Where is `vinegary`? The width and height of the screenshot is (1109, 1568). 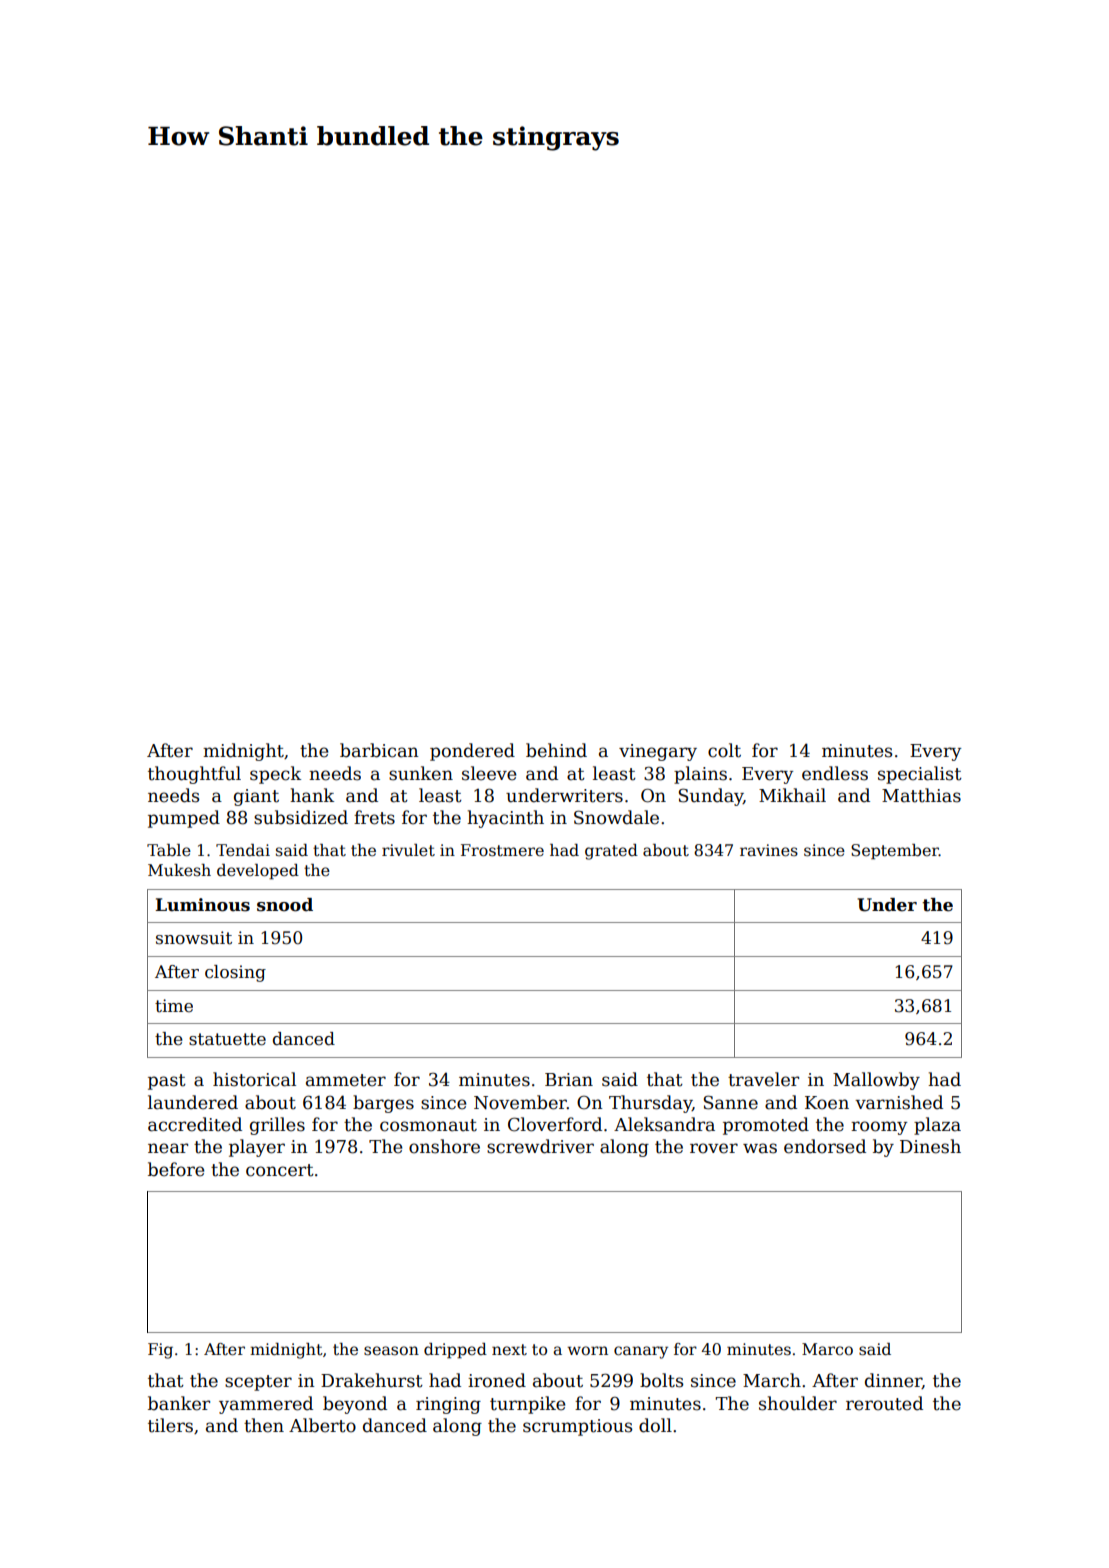
vinegary is located at coordinates (658, 752).
